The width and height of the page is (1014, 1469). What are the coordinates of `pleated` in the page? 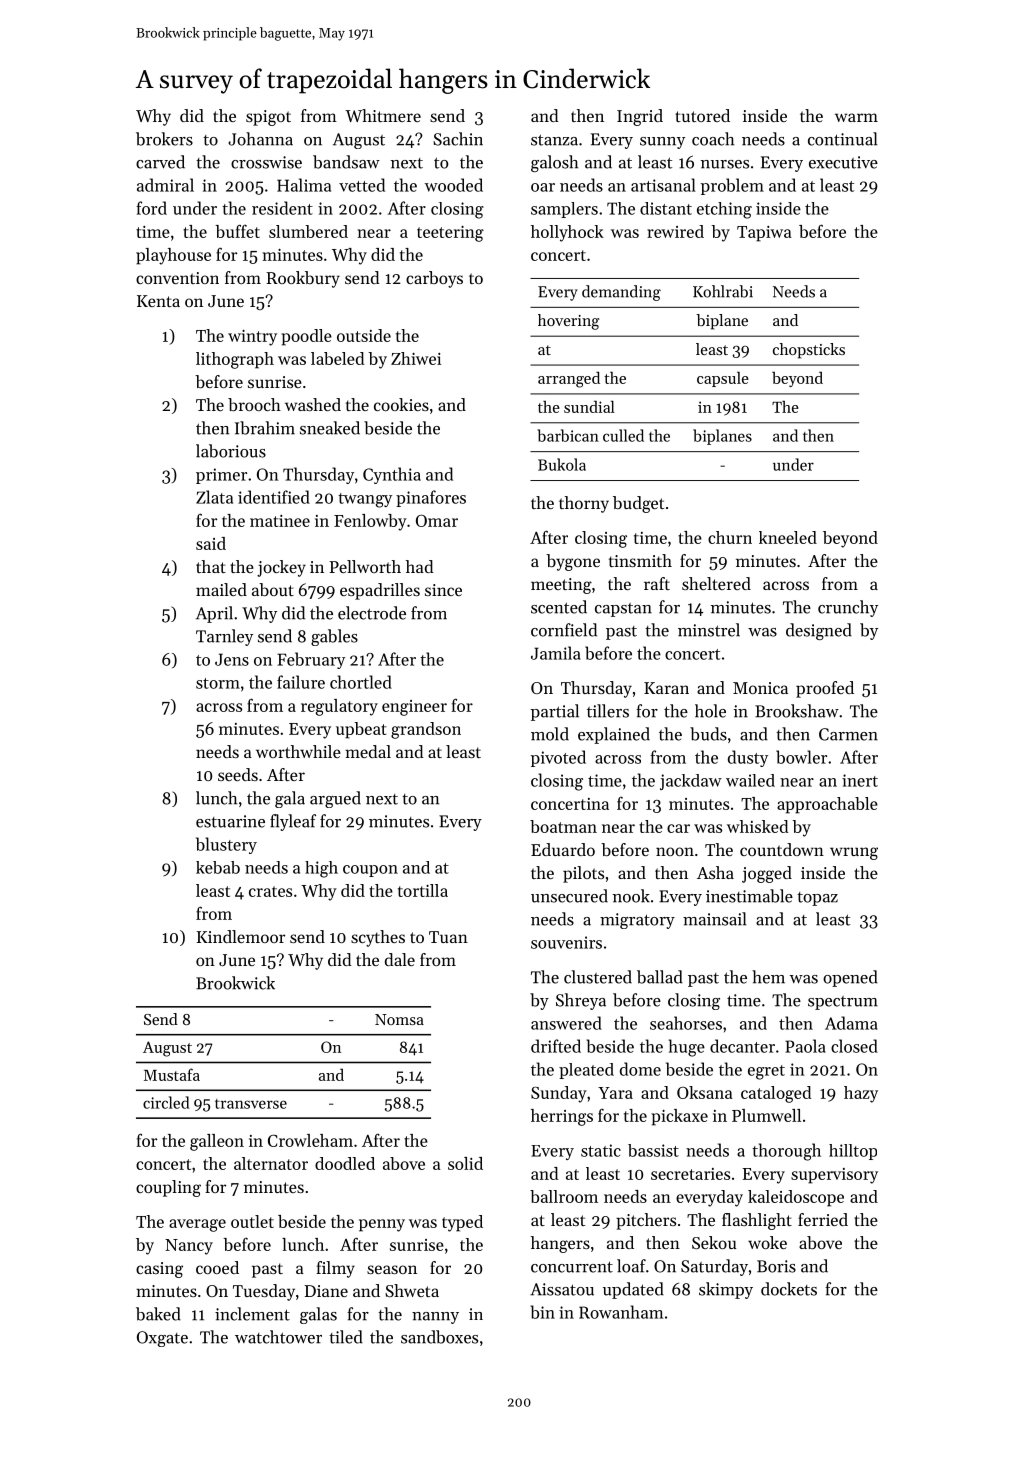 It's located at (586, 1071).
